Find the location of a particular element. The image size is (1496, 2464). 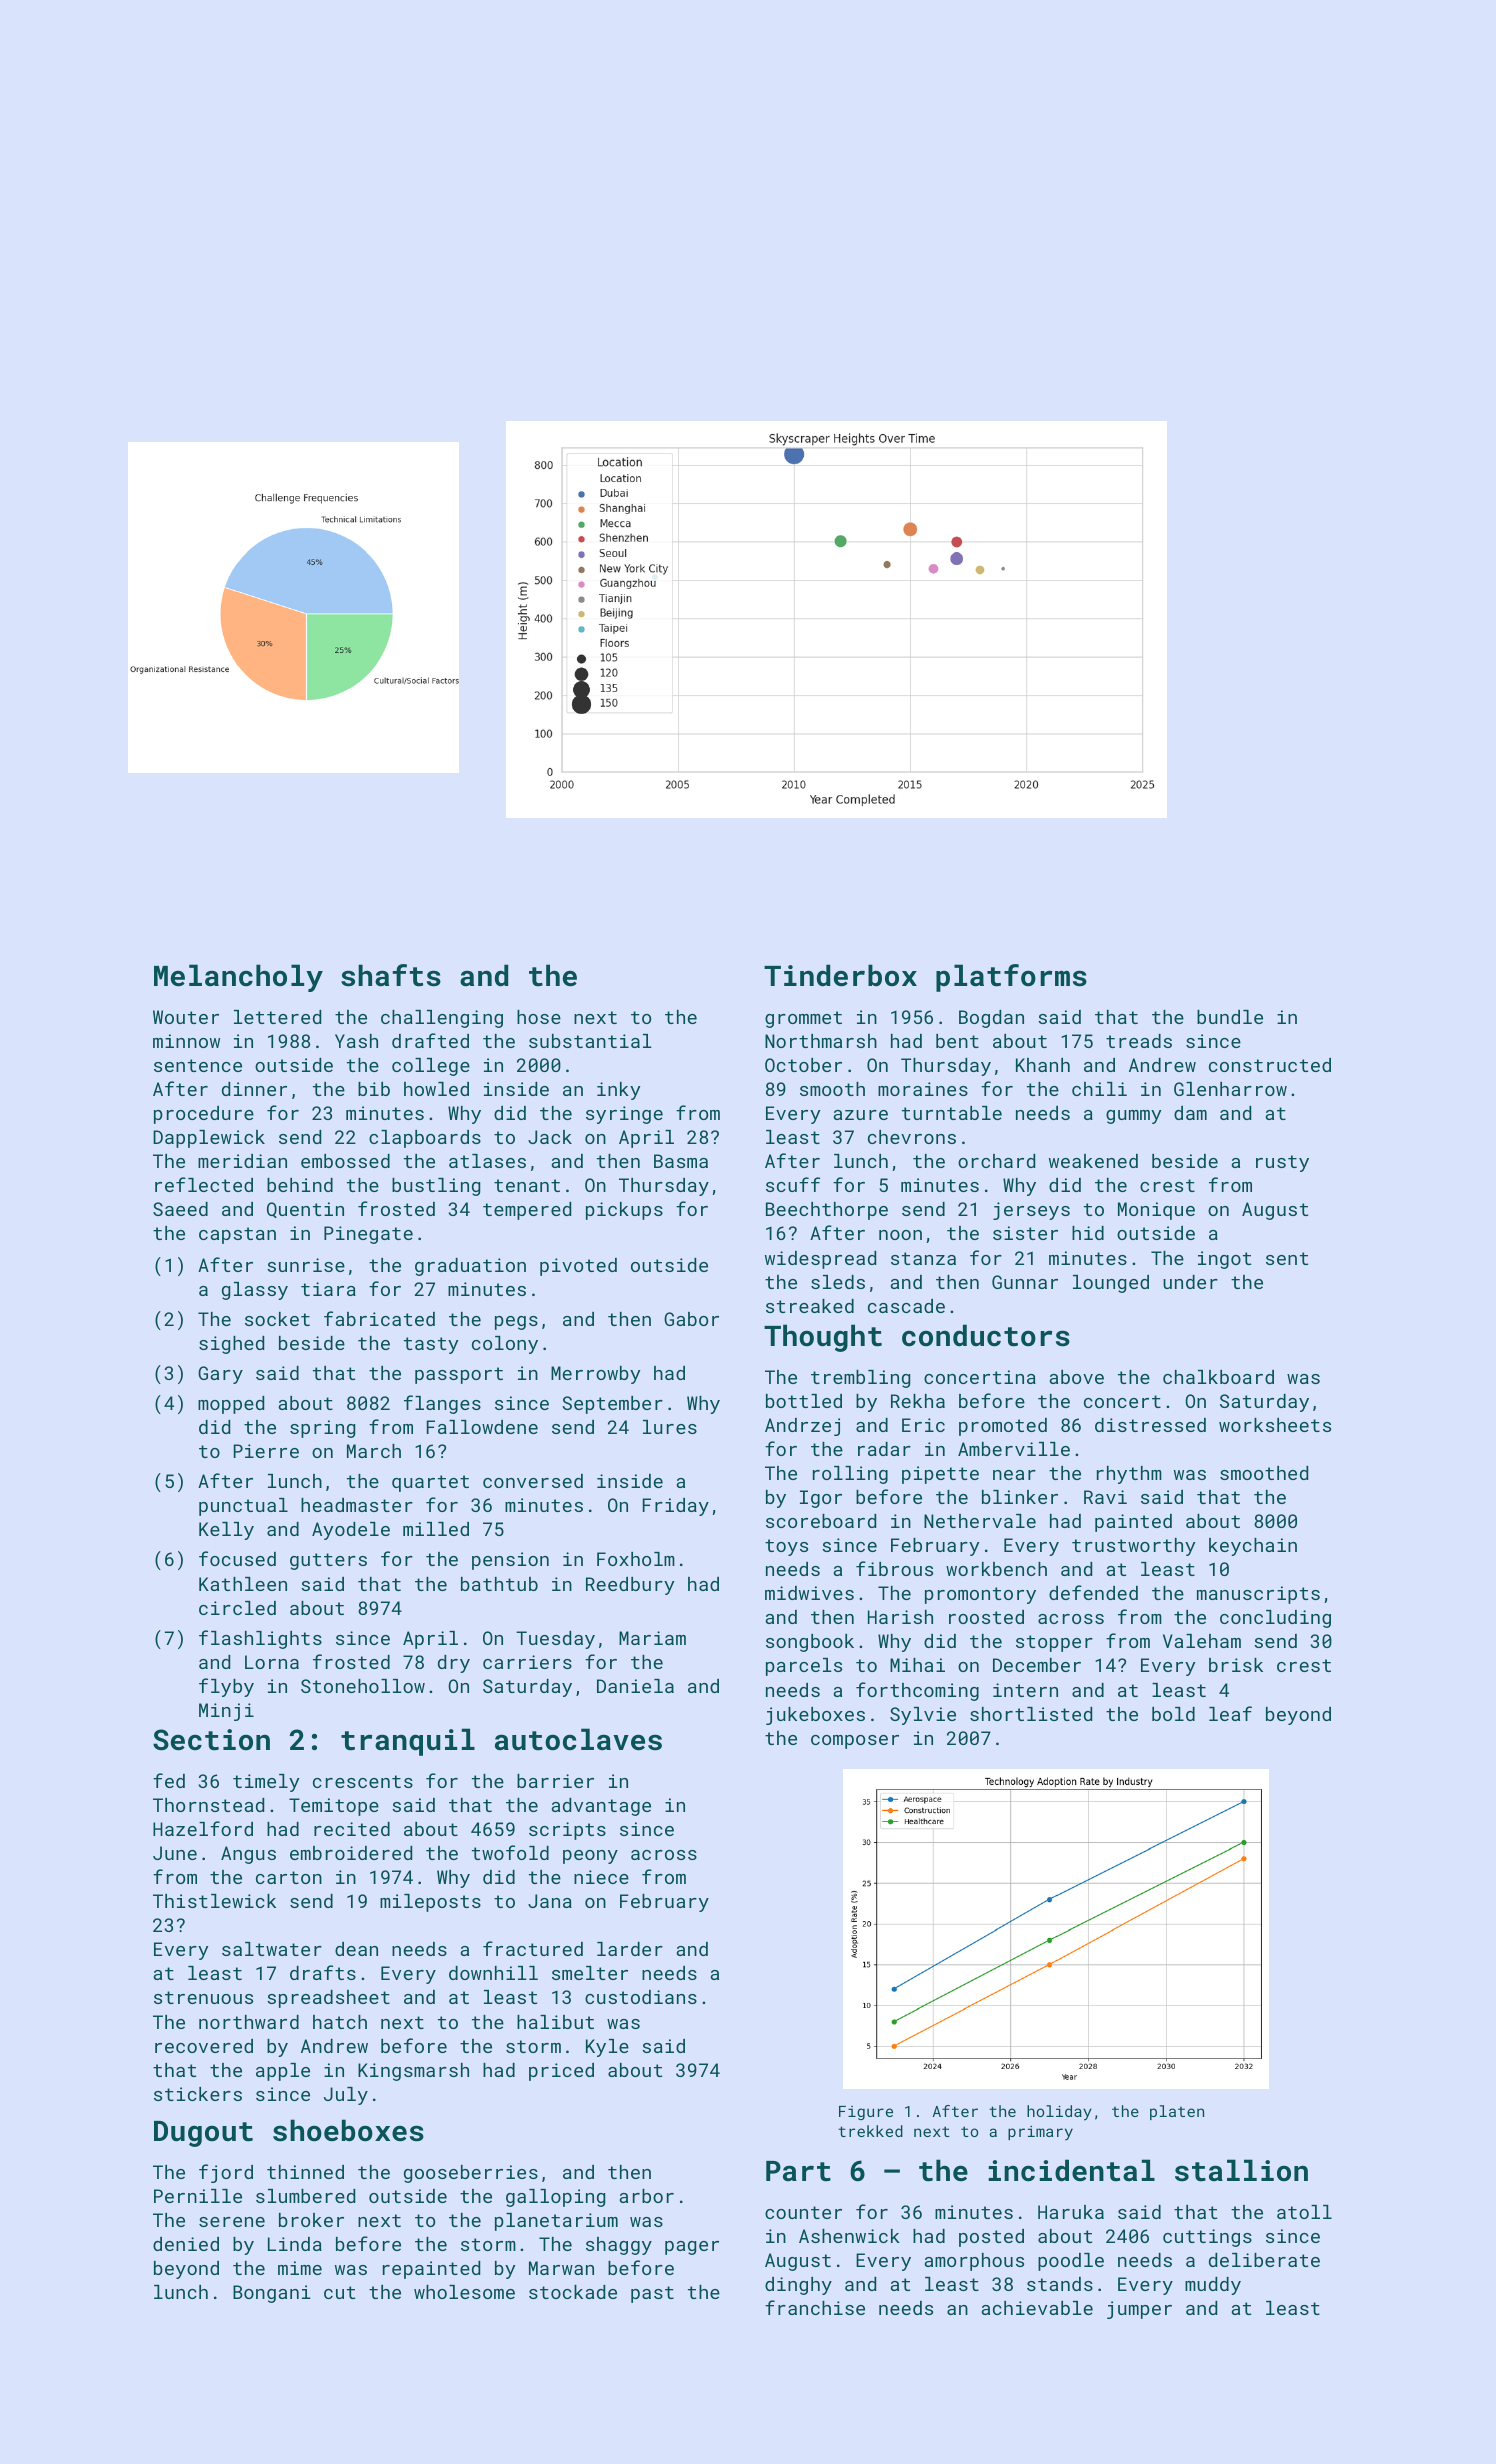

chevrons is located at coordinates (912, 1137).
